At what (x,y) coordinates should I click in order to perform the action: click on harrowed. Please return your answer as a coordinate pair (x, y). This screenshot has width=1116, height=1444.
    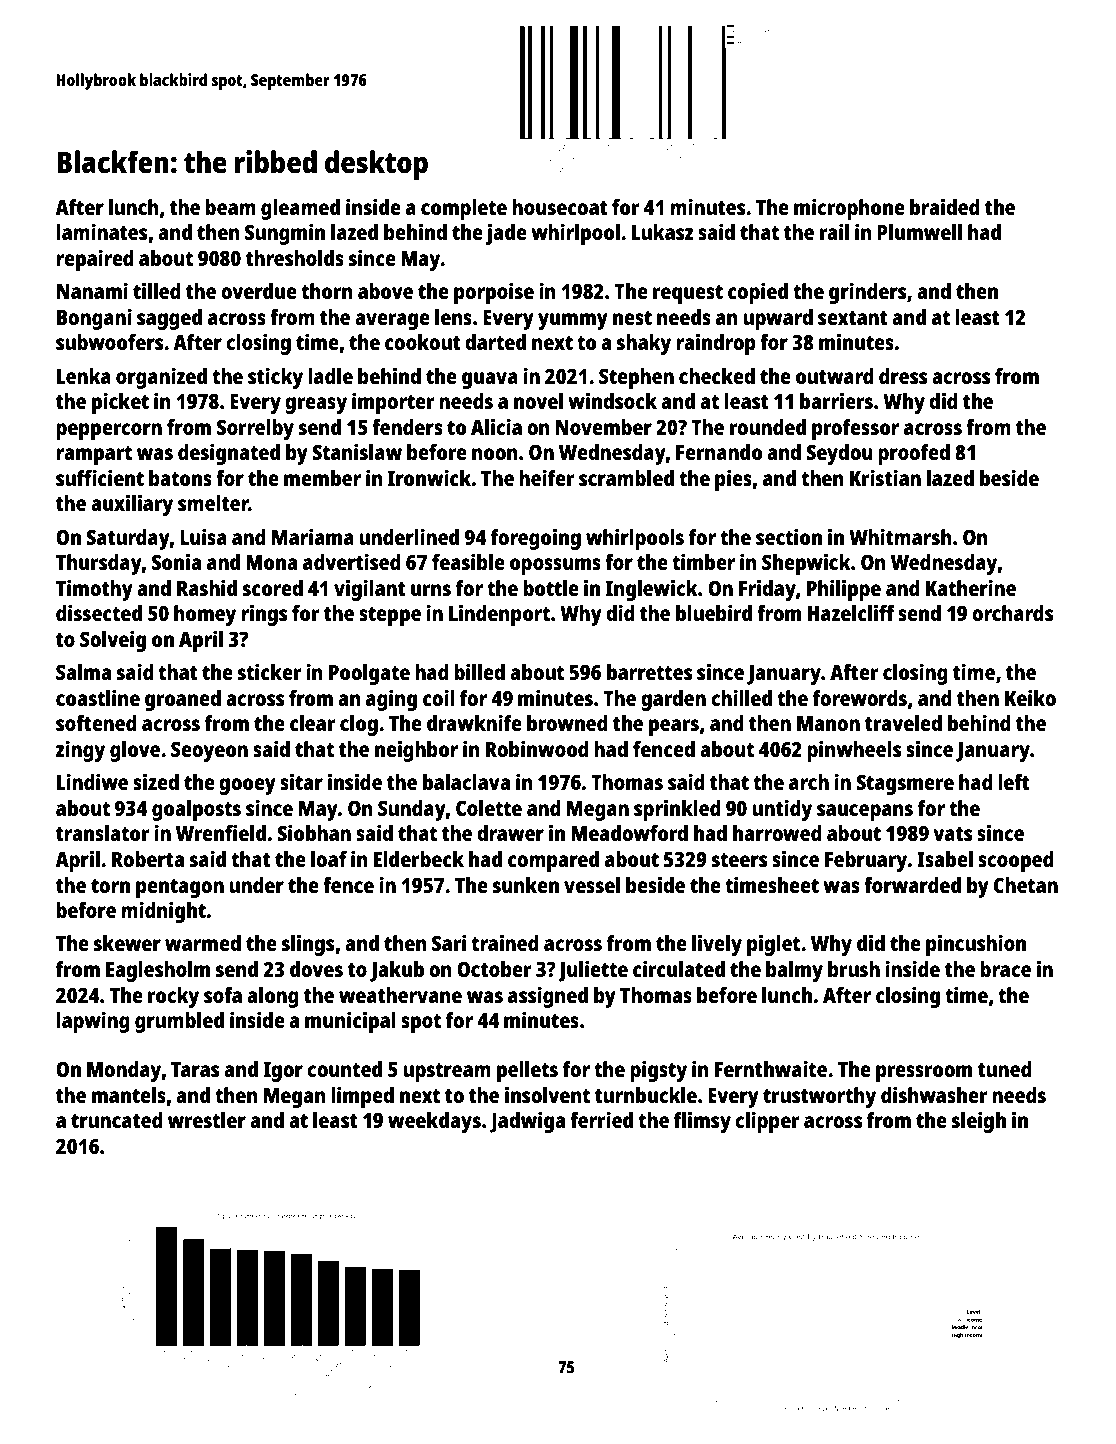
    Looking at the image, I should click on (777, 833).
